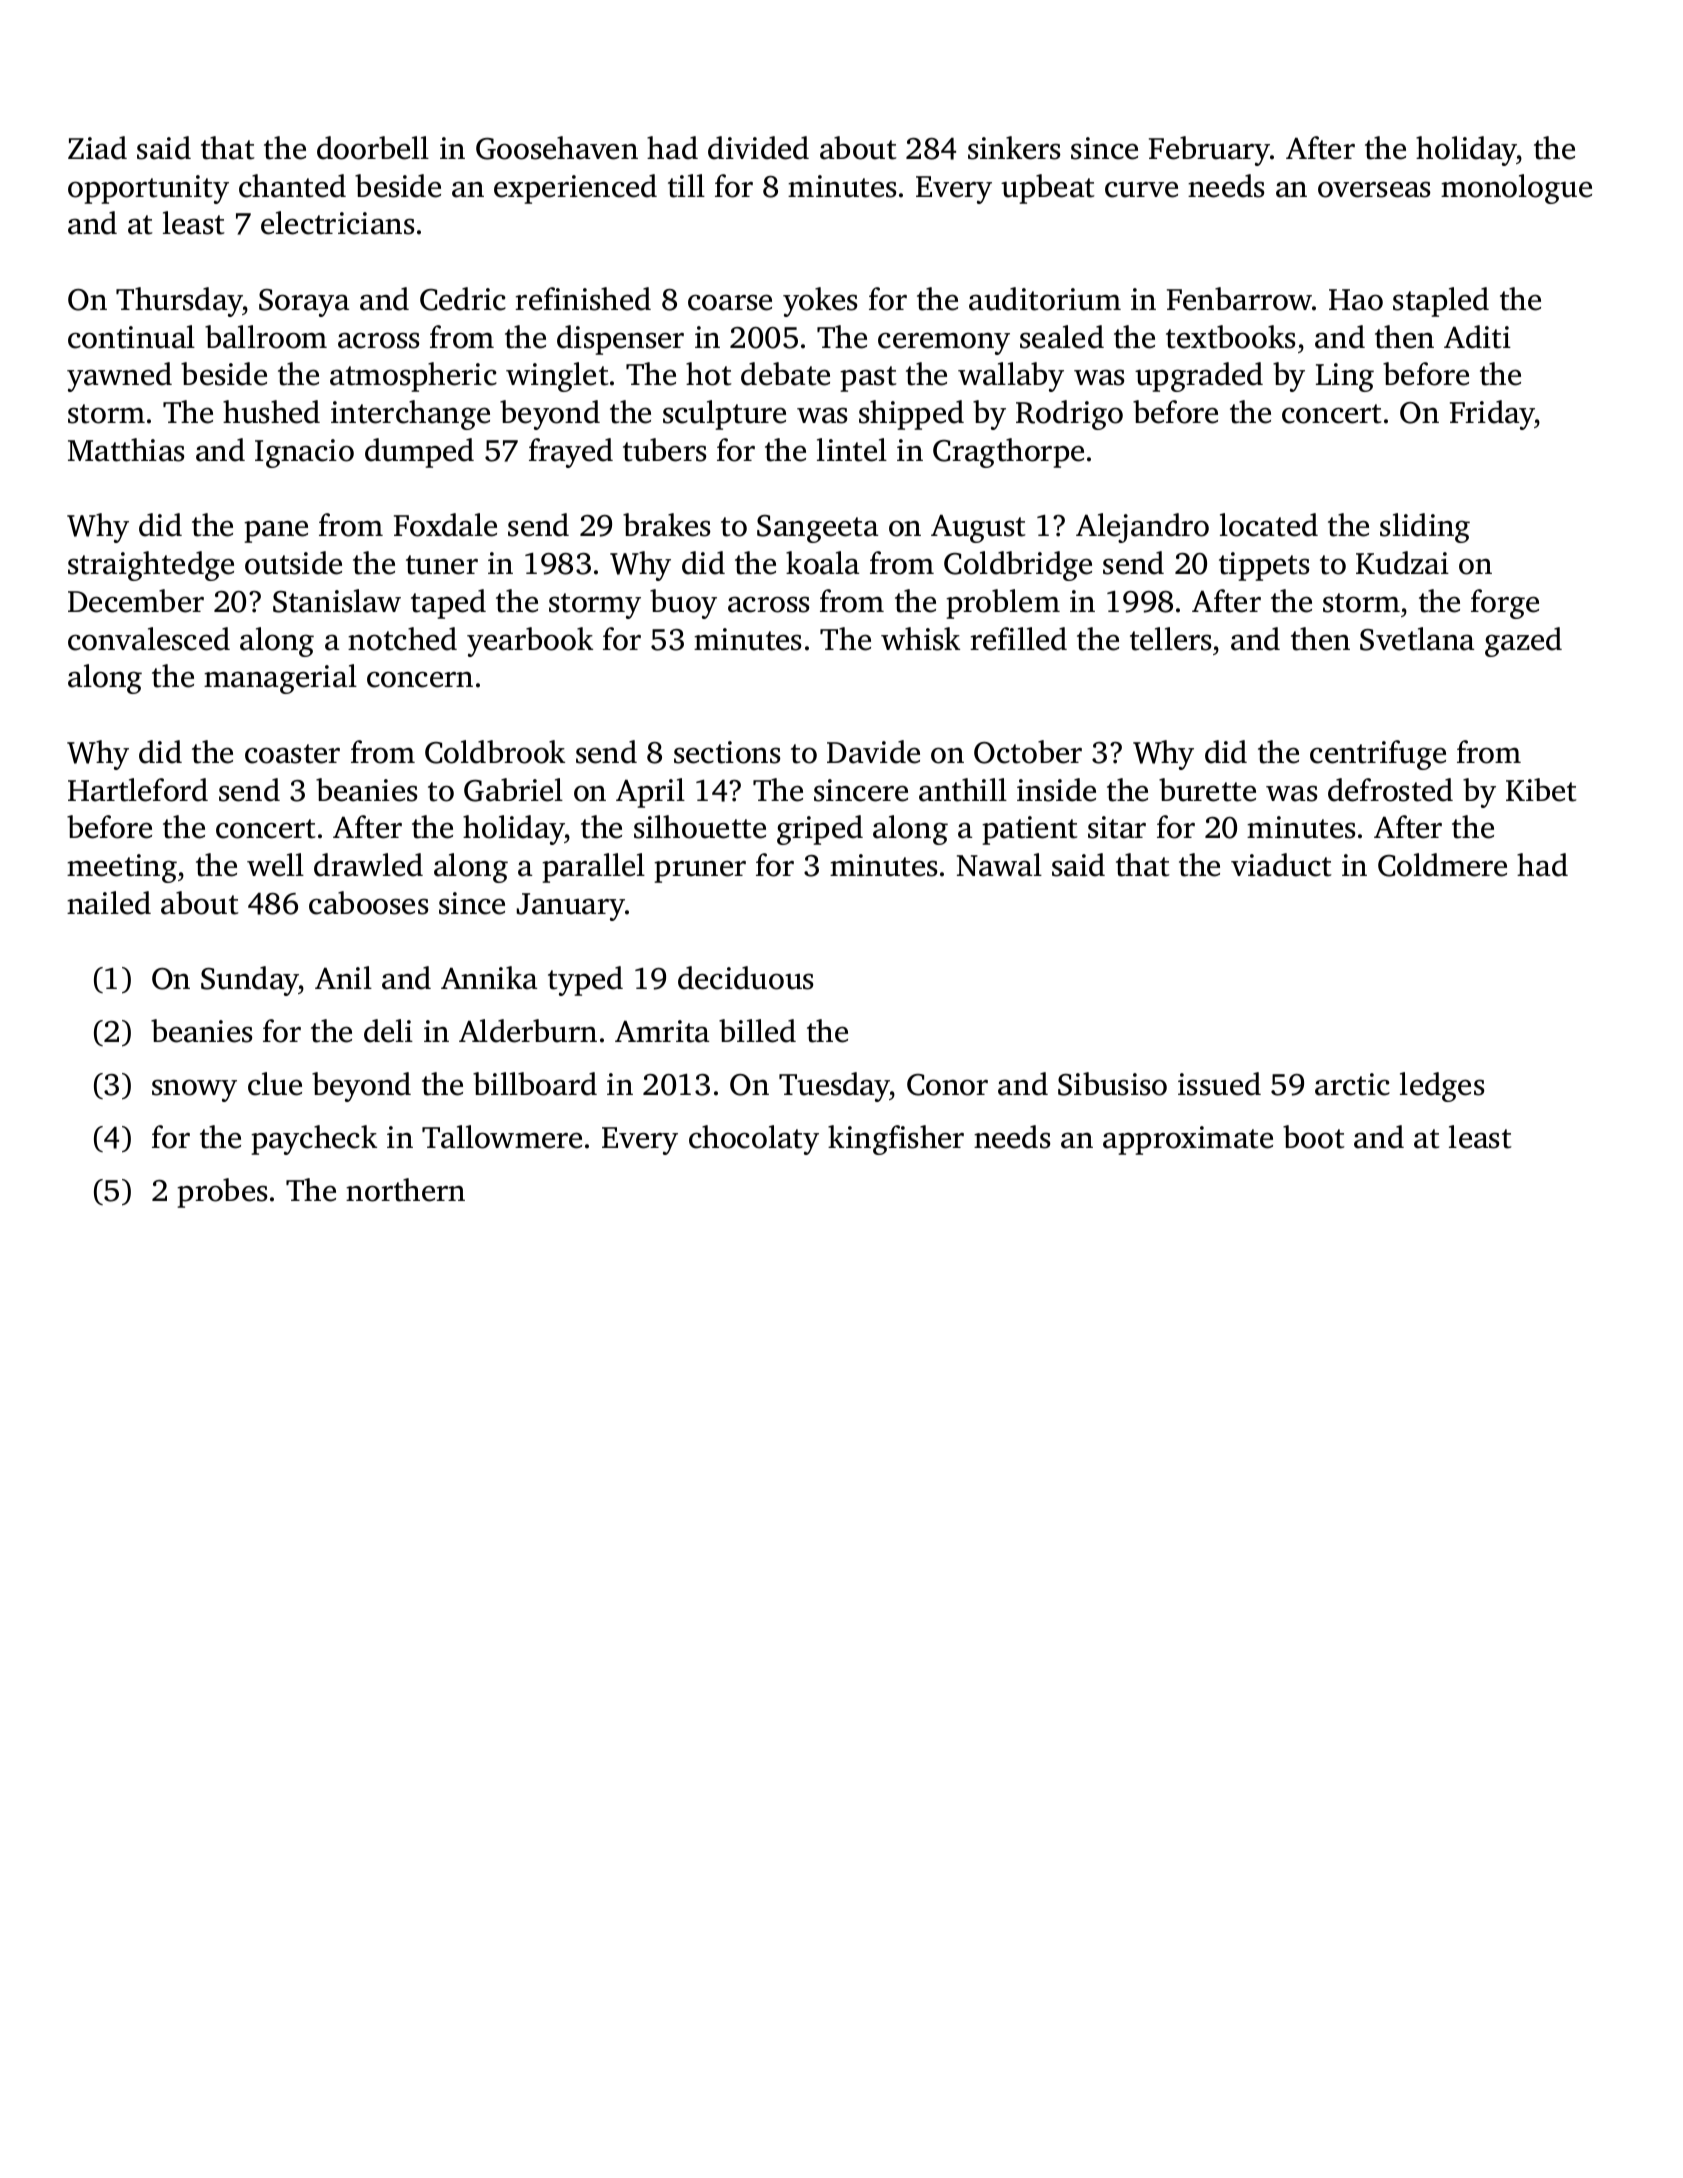 The height and width of the document is (2178, 1683). Describe the element at coordinates (373, 148) in the document. I see `doorbell` at that location.
